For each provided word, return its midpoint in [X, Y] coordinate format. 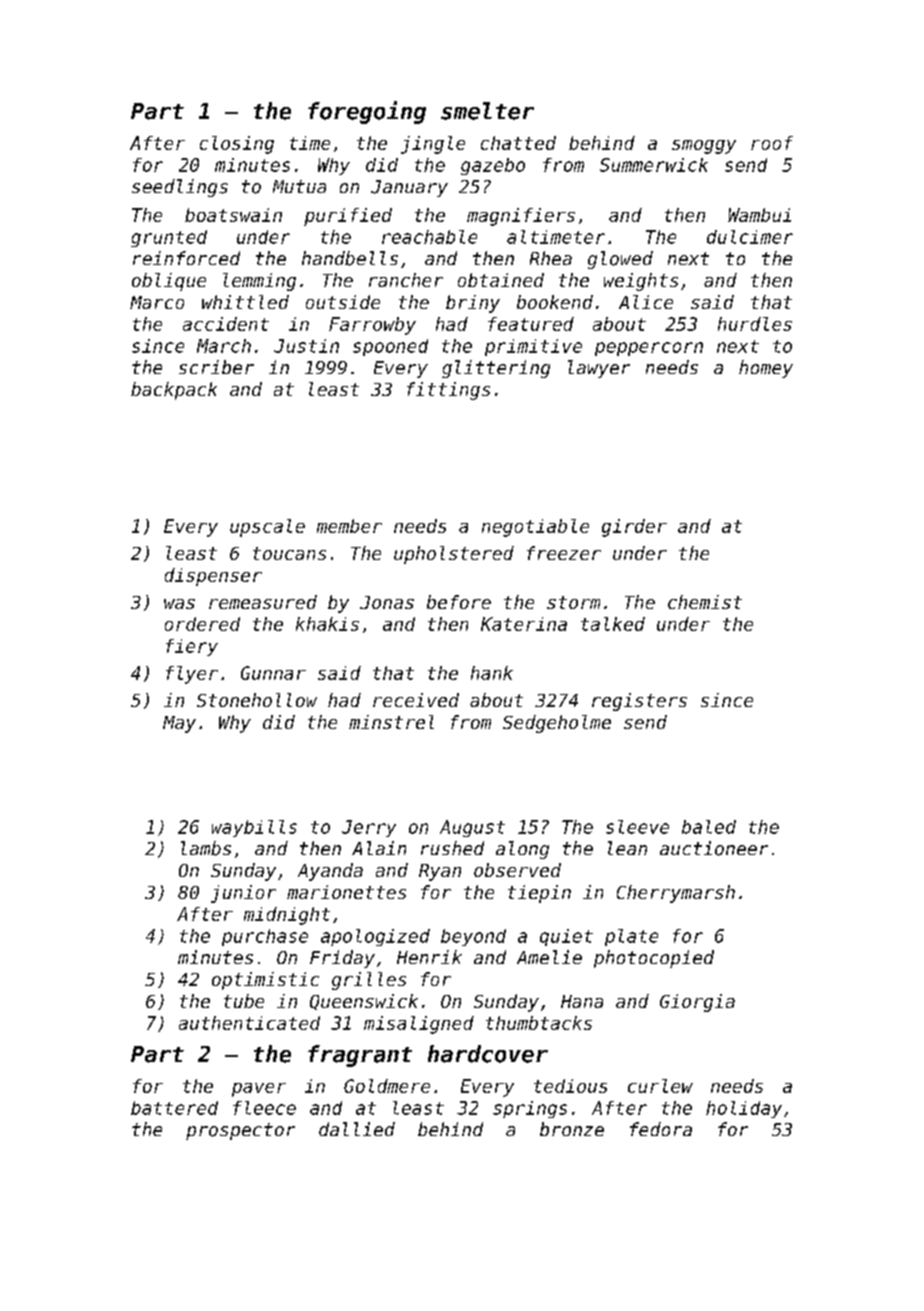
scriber [216, 367]
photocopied [654, 959]
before [459, 602]
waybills [254, 828]
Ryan [440, 872]
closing [237, 145]
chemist [705, 602]
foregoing [367, 112]
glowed [620, 260]
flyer [192, 675]
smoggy [704, 147]
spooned [390, 347]
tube [244, 1001]
